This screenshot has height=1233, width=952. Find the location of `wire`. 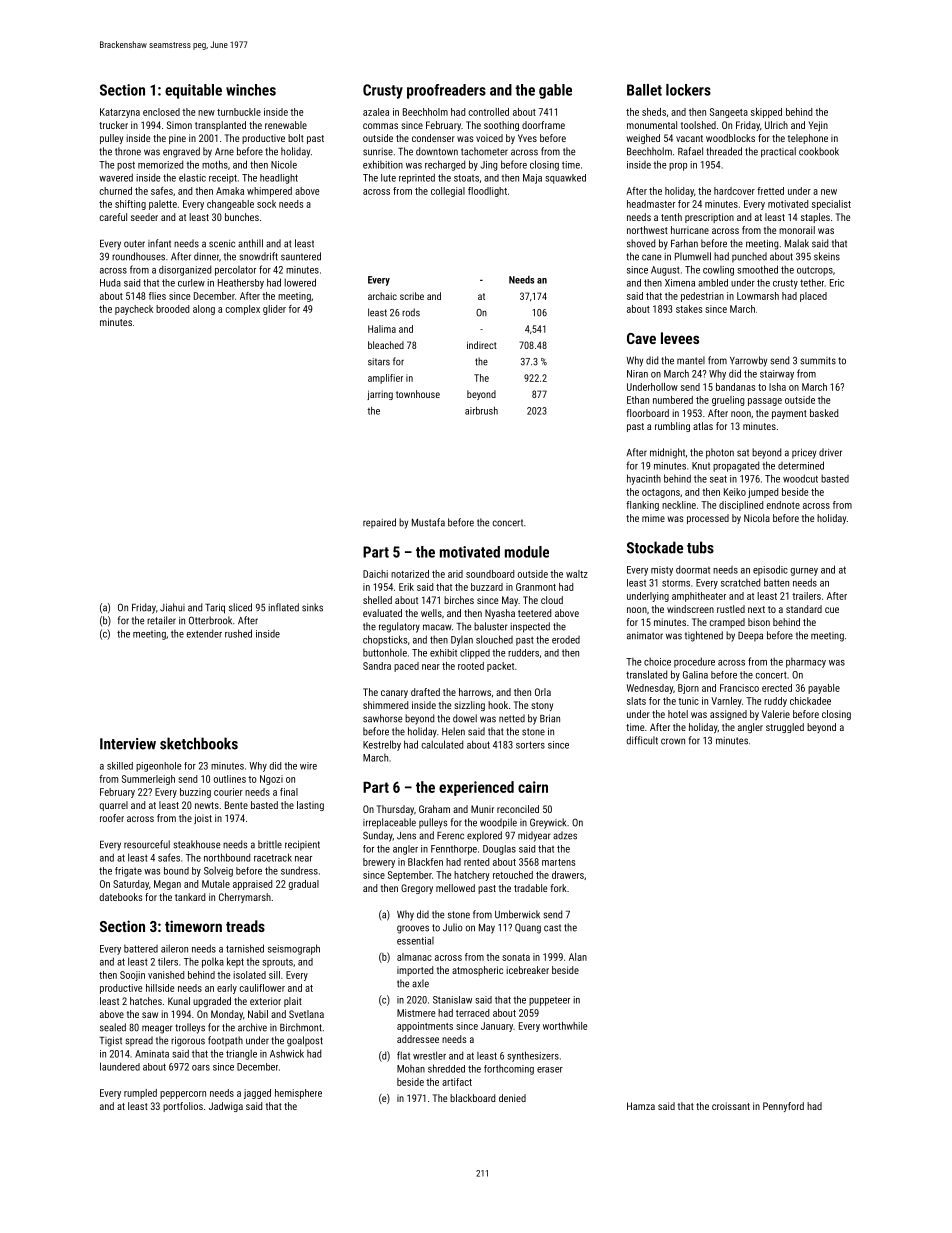

wire is located at coordinates (308, 766).
